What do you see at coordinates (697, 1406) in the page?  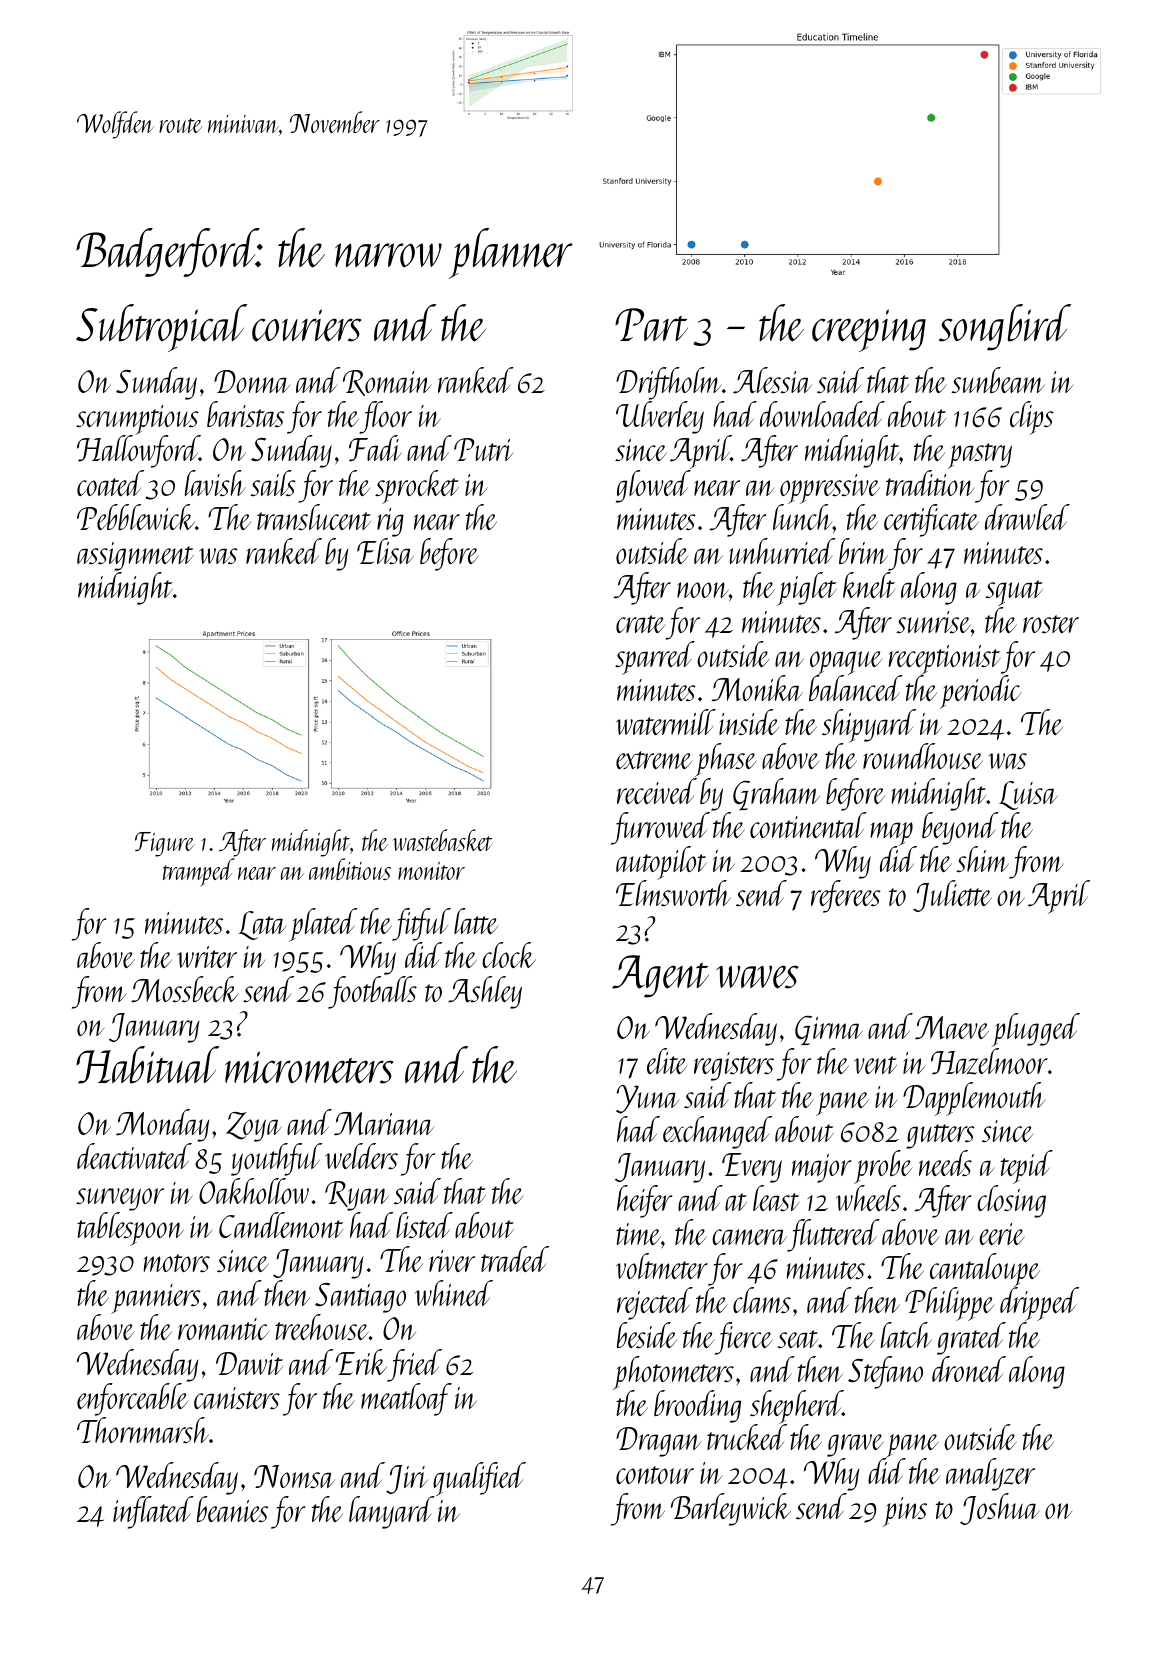 I see `brooding` at bounding box center [697, 1406].
